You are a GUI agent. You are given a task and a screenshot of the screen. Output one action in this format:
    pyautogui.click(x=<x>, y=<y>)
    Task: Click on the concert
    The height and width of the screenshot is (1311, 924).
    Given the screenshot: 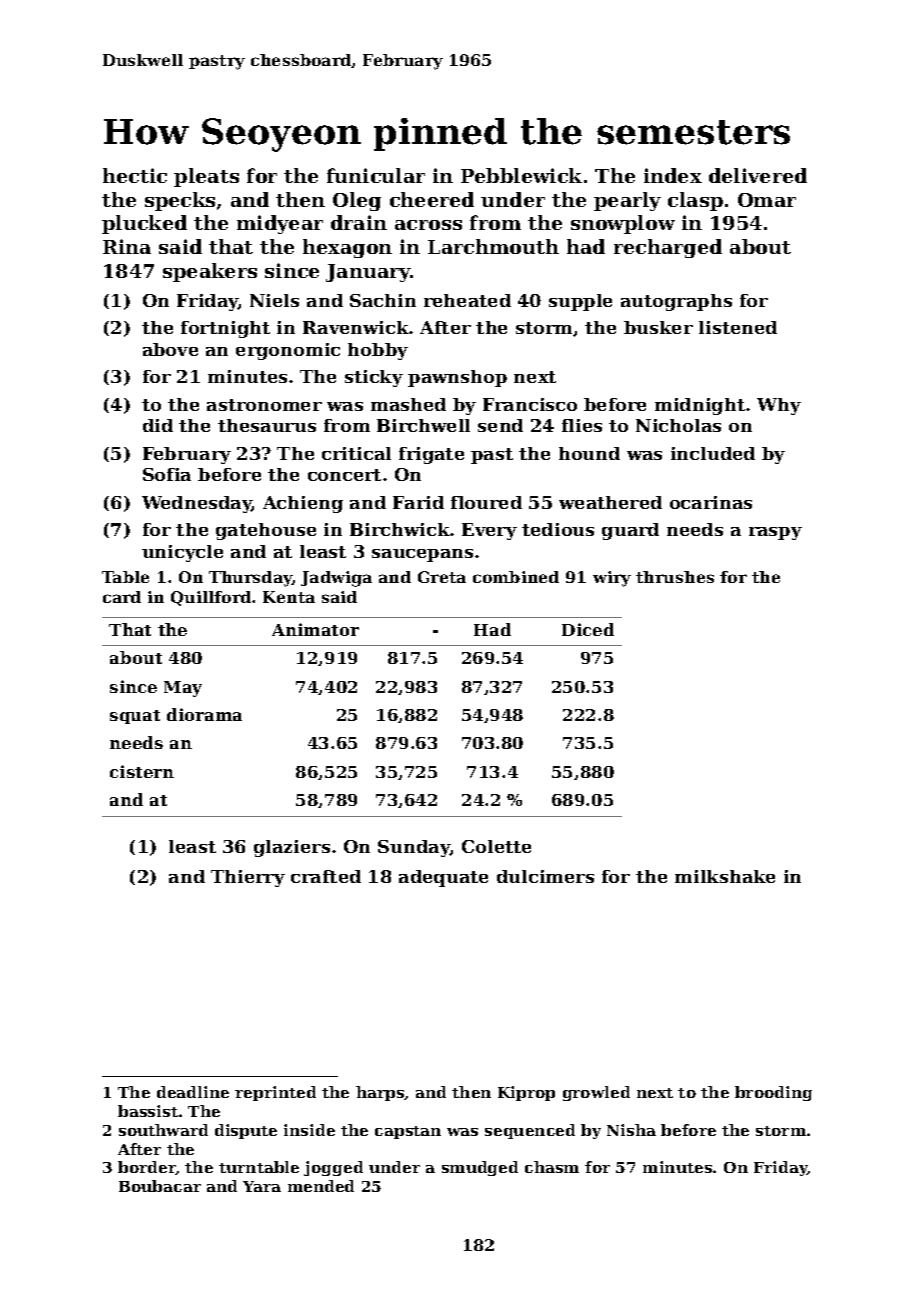 What is the action you would take?
    pyautogui.click(x=344, y=475)
